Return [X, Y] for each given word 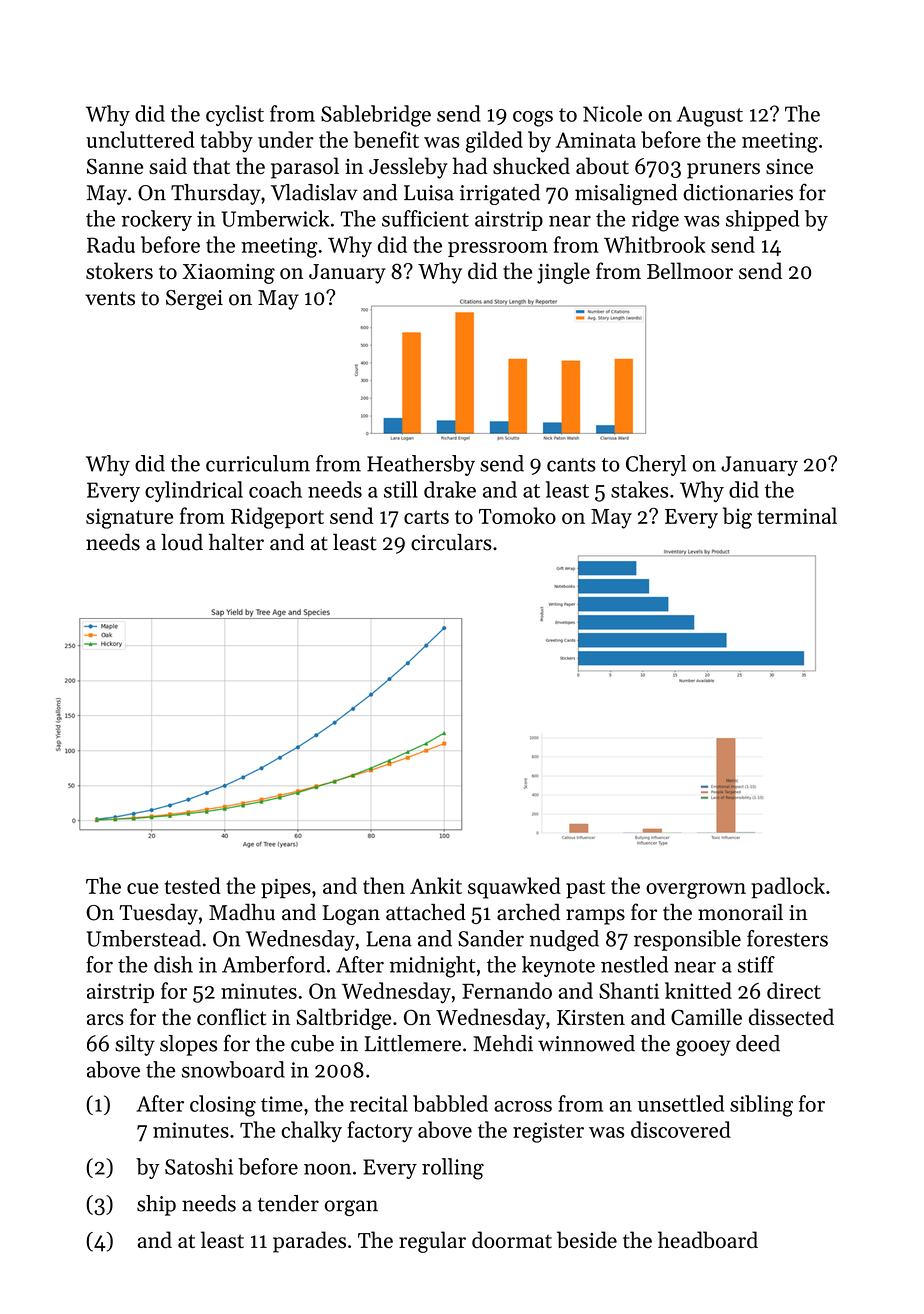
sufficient [425, 218]
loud [182, 542]
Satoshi [199, 1166]
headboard [708, 1240]
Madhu [242, 912]
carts [426, 517]
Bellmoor [690, 270]
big [737, 518]
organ [351, 1208]
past [585, 889]
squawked [514, 888]
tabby [226, 142]
